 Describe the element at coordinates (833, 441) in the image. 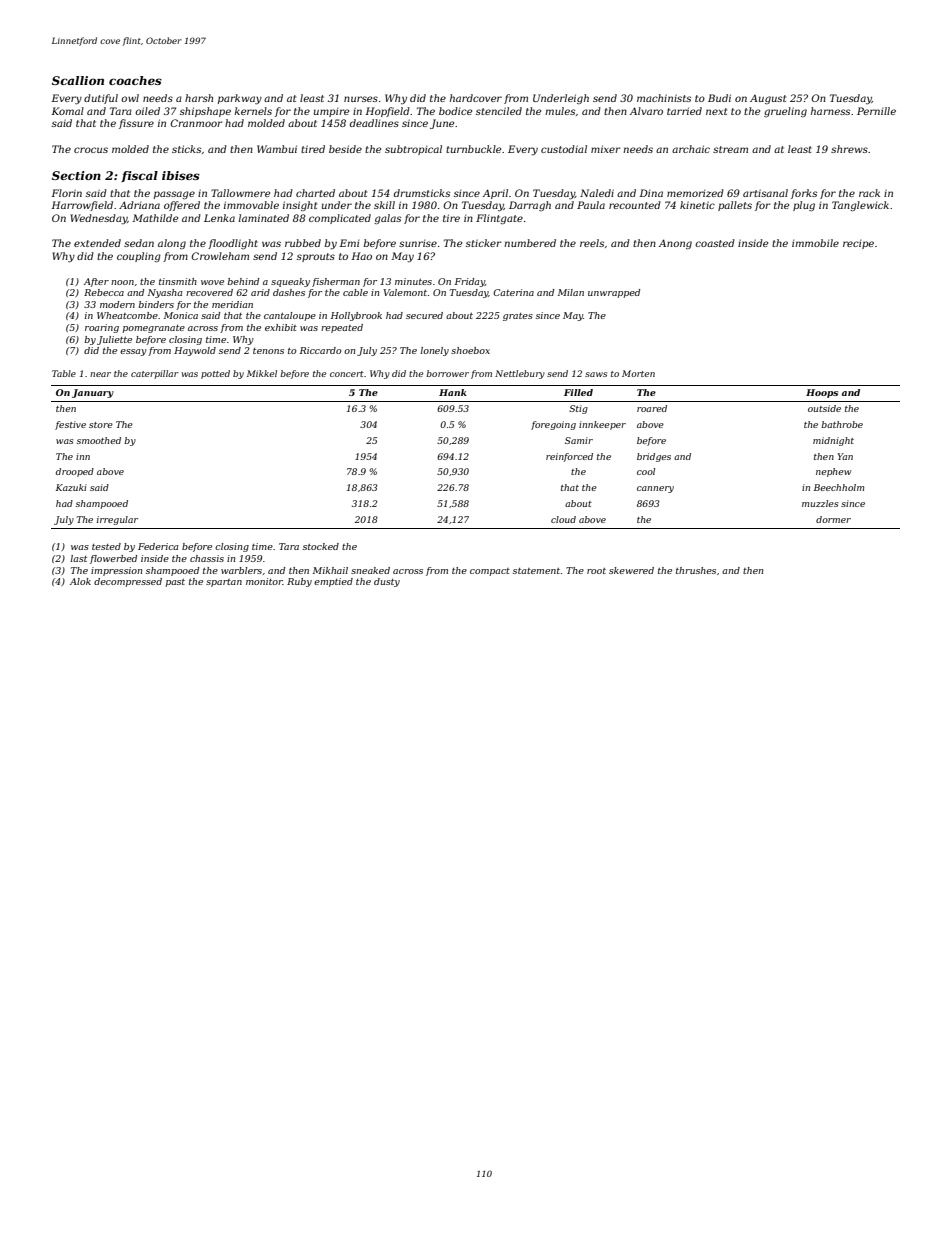

I see `midnight` at that location.
